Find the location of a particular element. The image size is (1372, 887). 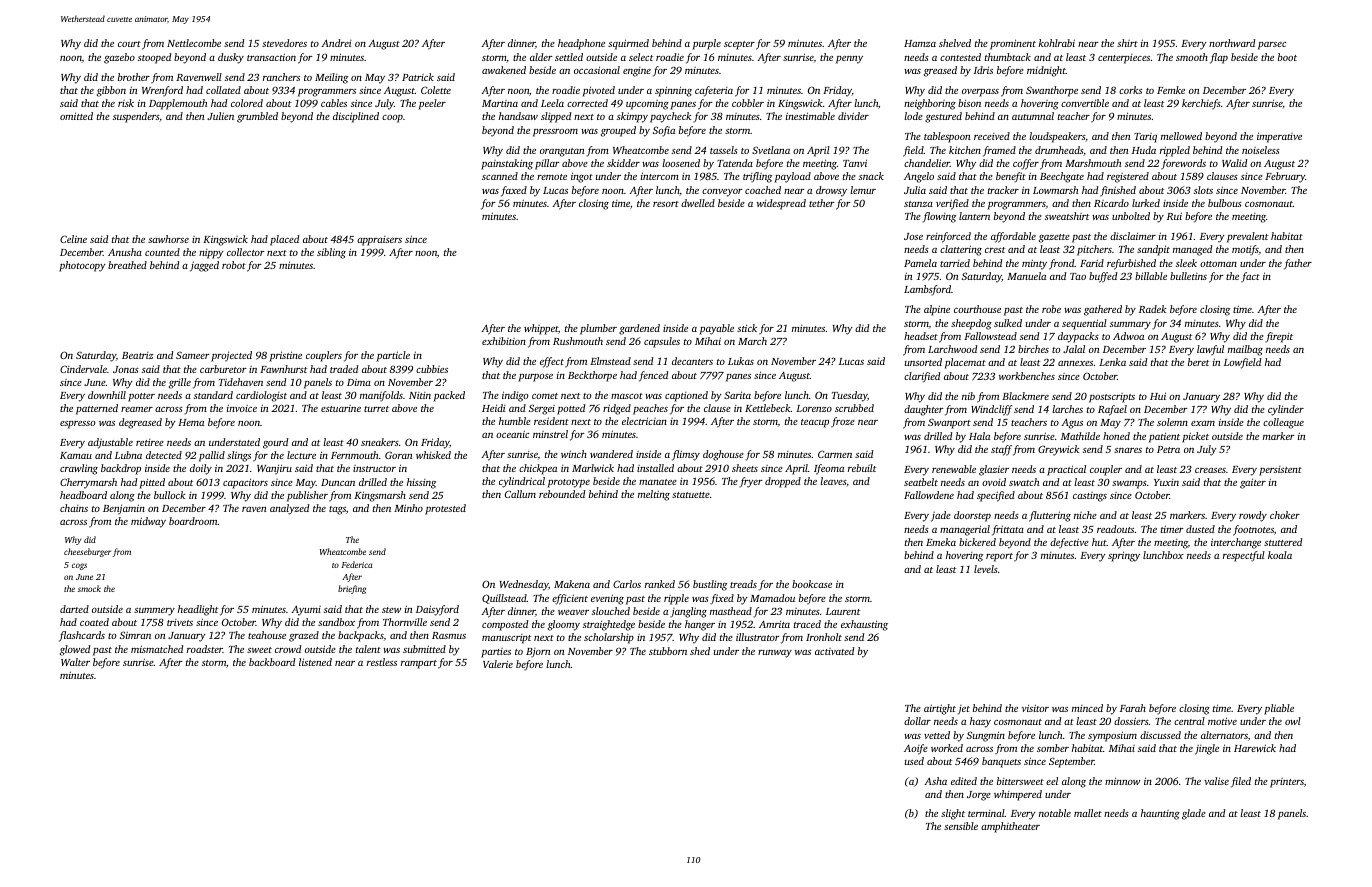

Andrei is located at coordinates (336, 43).
